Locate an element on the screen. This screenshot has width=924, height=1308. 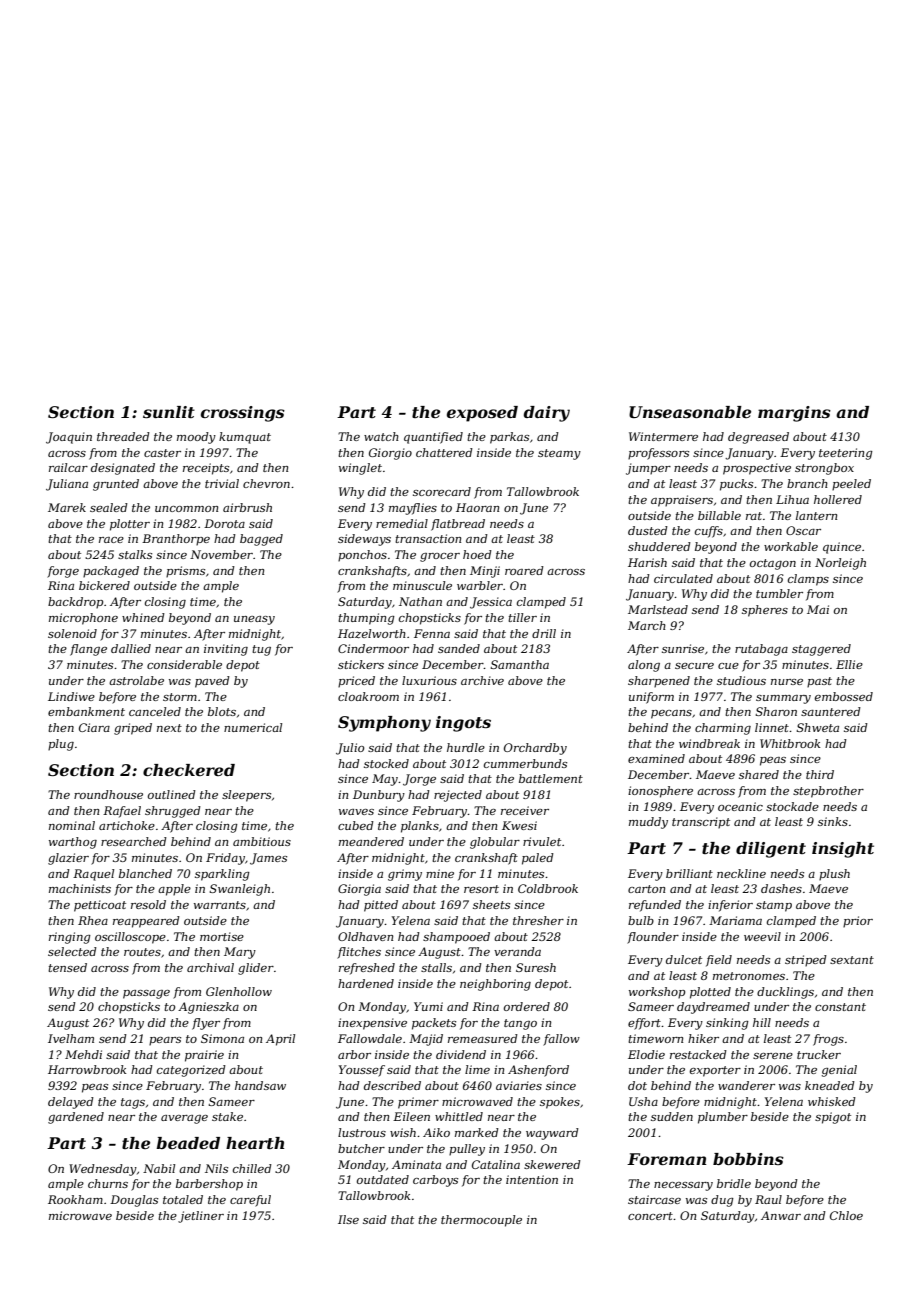
delayed is located at coordinates (71, 1103).
